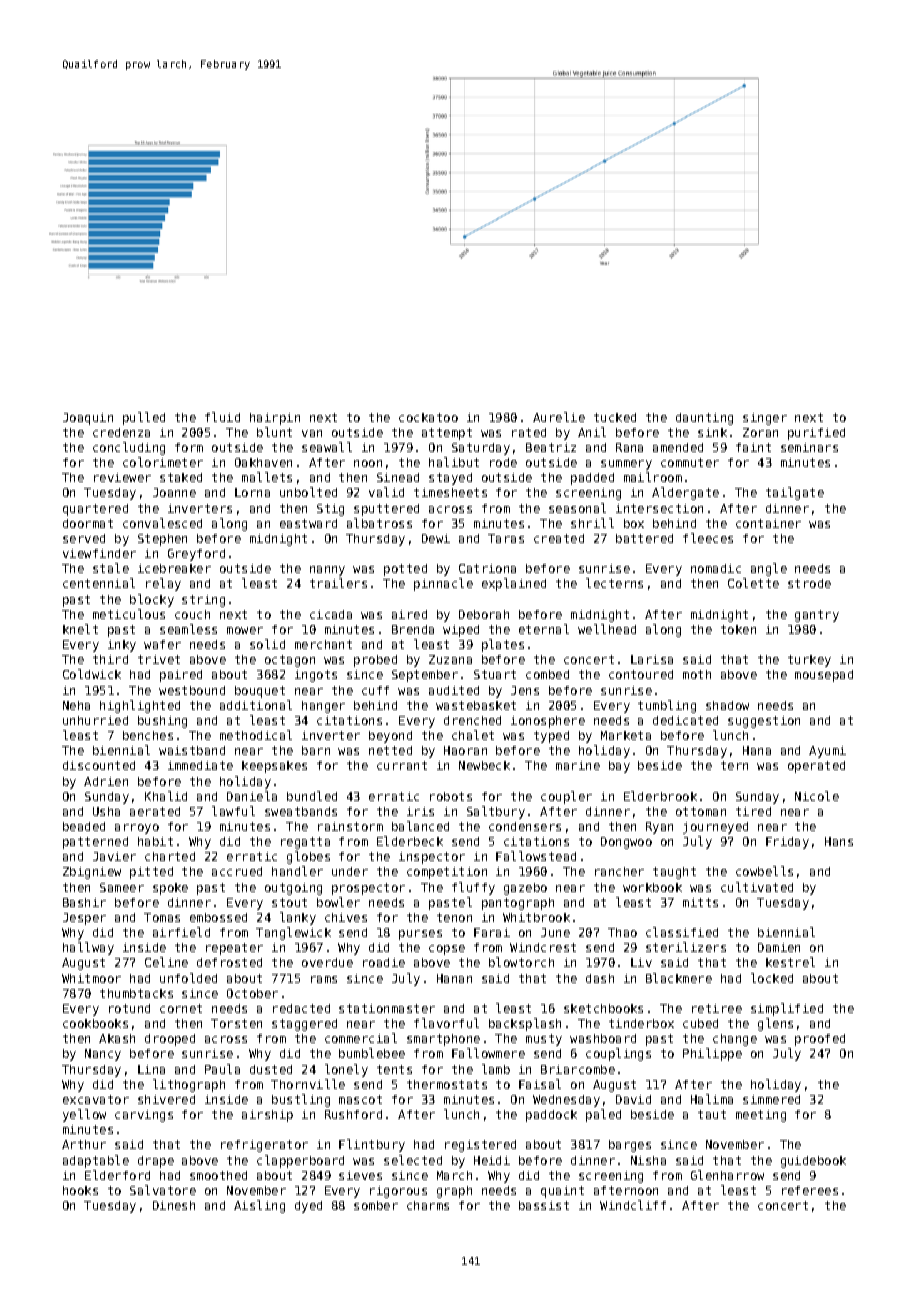 The height and width of the page is (1308, 924). What do you see at coordinates (259, 1206) in the page?
I see `Aisling` at bounding box center [259, 1206].
